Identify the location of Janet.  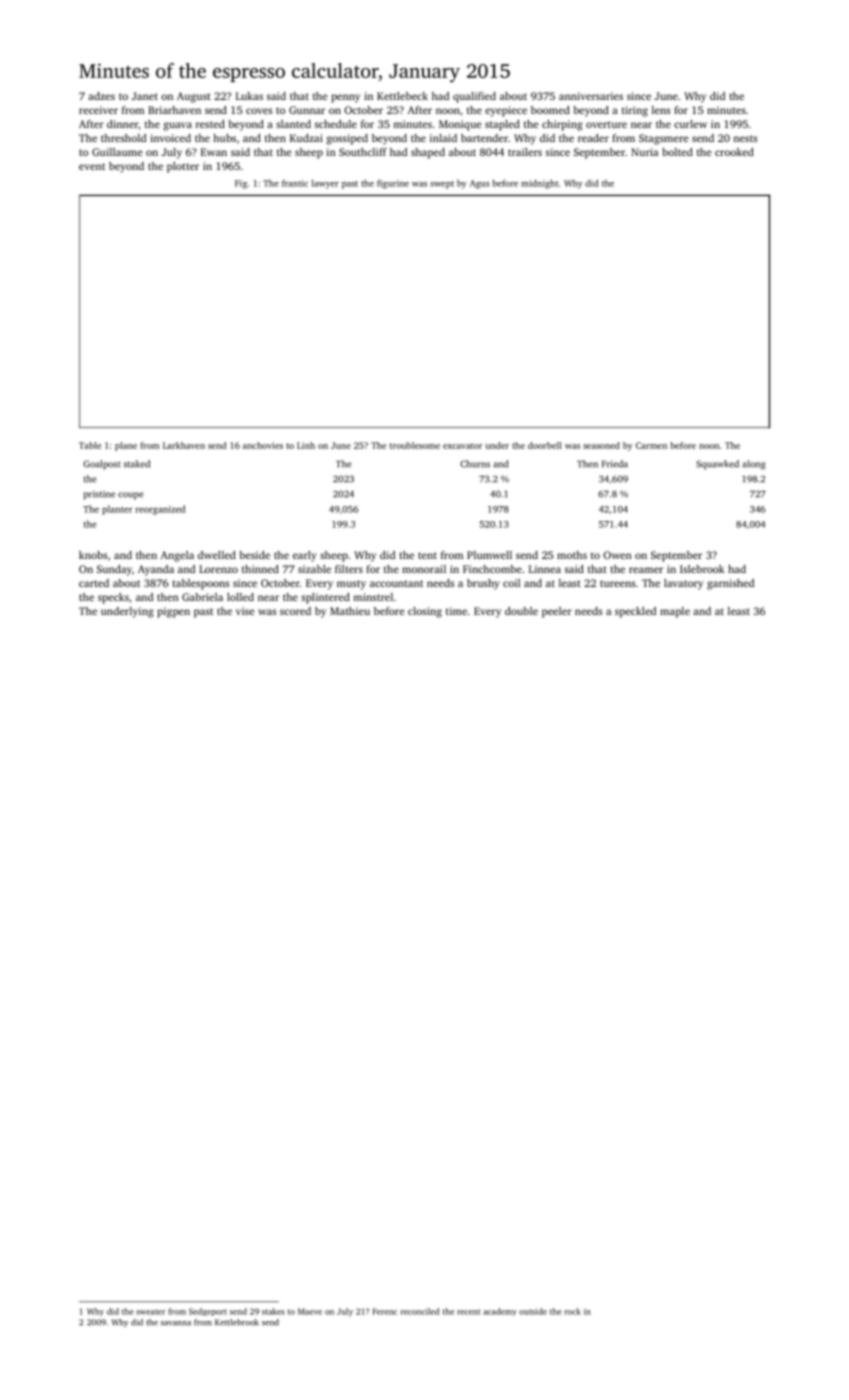
(145, 96).
